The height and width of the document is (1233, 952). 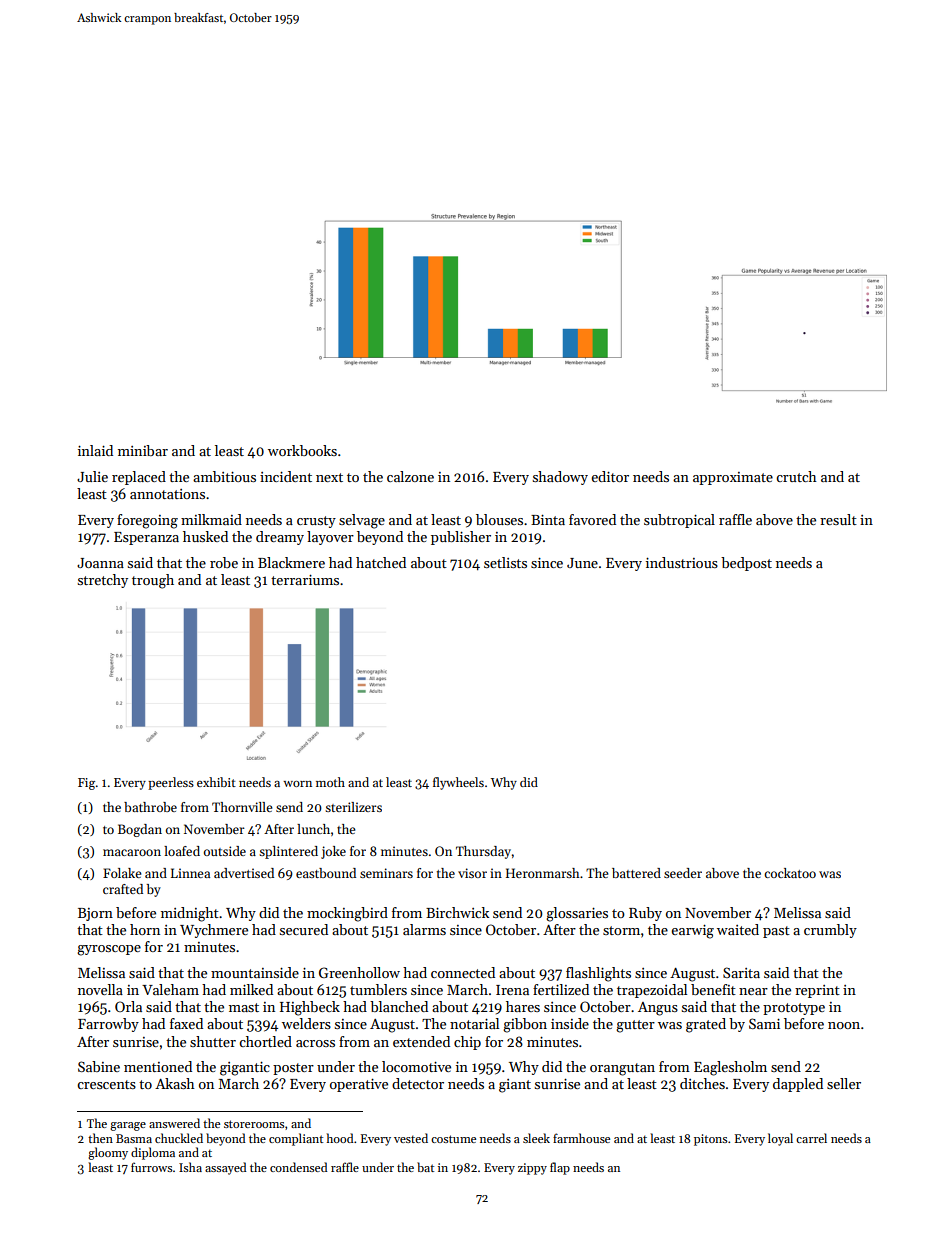 I want to click on incident, so click(x=286, y=476).
